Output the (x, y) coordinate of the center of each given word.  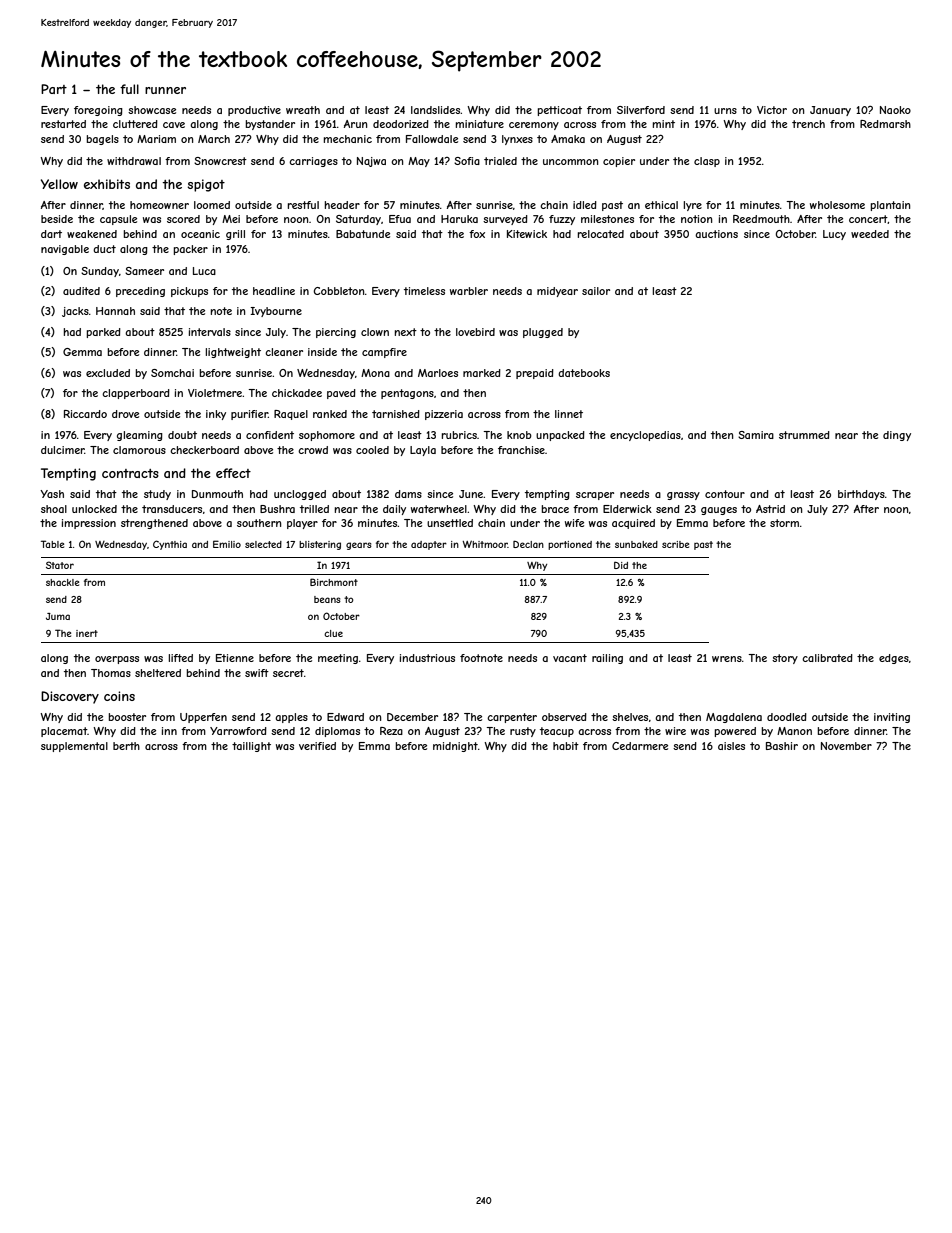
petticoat (559, 111)
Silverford (641, 110)
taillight (251, 747)
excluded (108, 373)
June (471, 494)
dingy (897, 436)
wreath (303, 110)
